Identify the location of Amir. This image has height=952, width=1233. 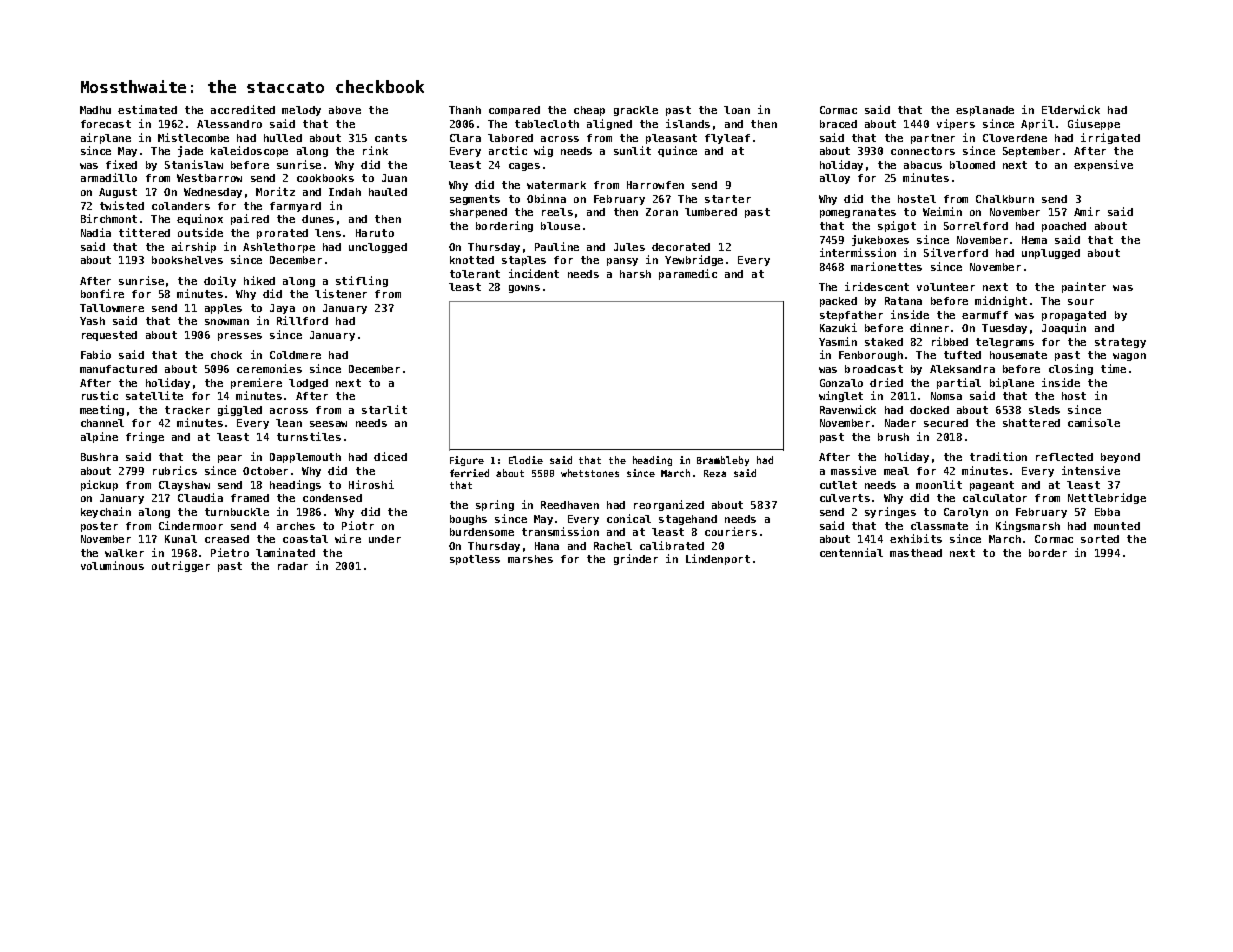
(1087, 211).
